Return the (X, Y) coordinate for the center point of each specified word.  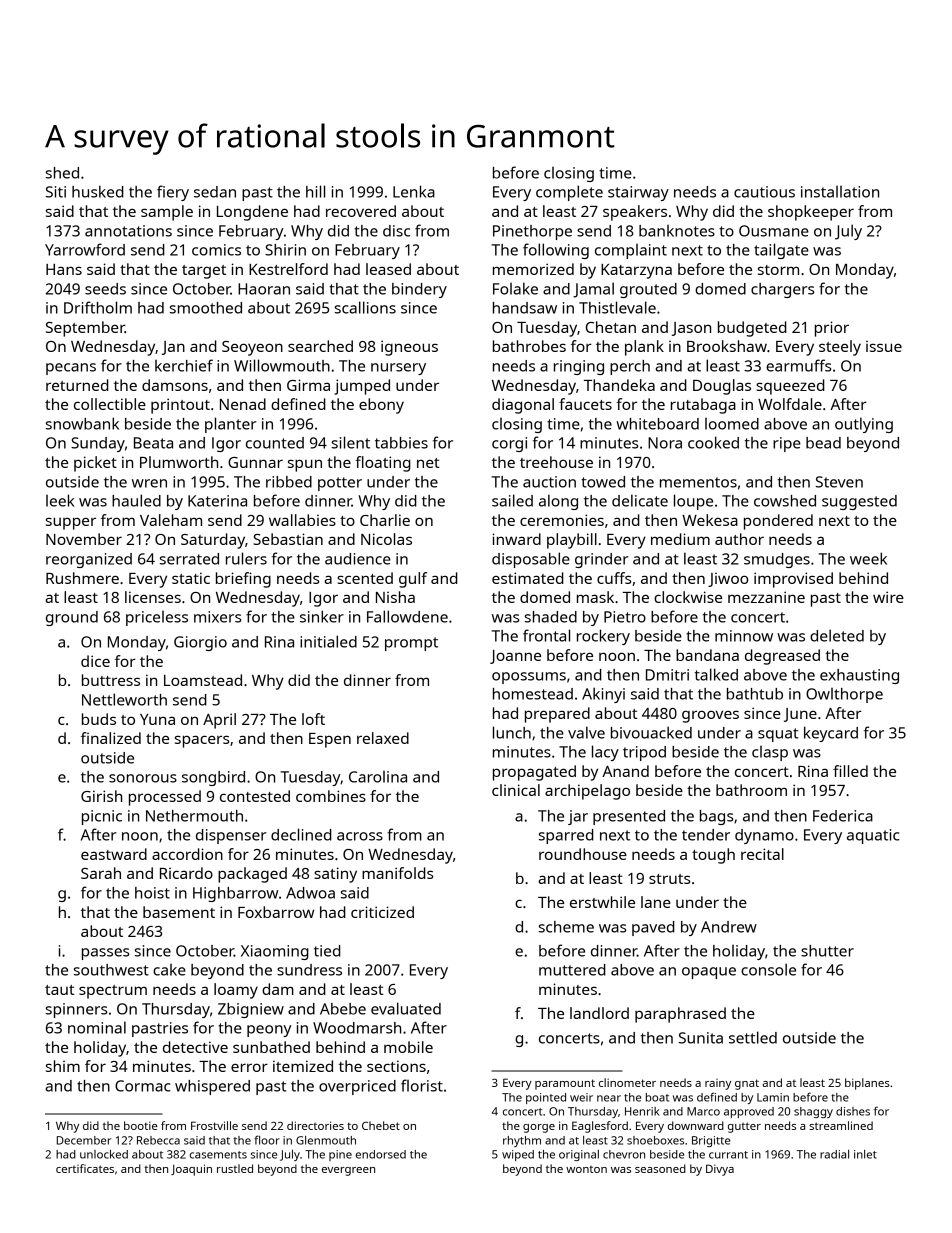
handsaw (525, 308)
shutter (827, 951)
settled (753, 1037)
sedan (215, 192)
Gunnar (255, 462)
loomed (732, 424)
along (558, 502)
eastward (114, 854)
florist (422, 1085)
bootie (140, 1125)
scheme (566, 927)
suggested (859, 502)
